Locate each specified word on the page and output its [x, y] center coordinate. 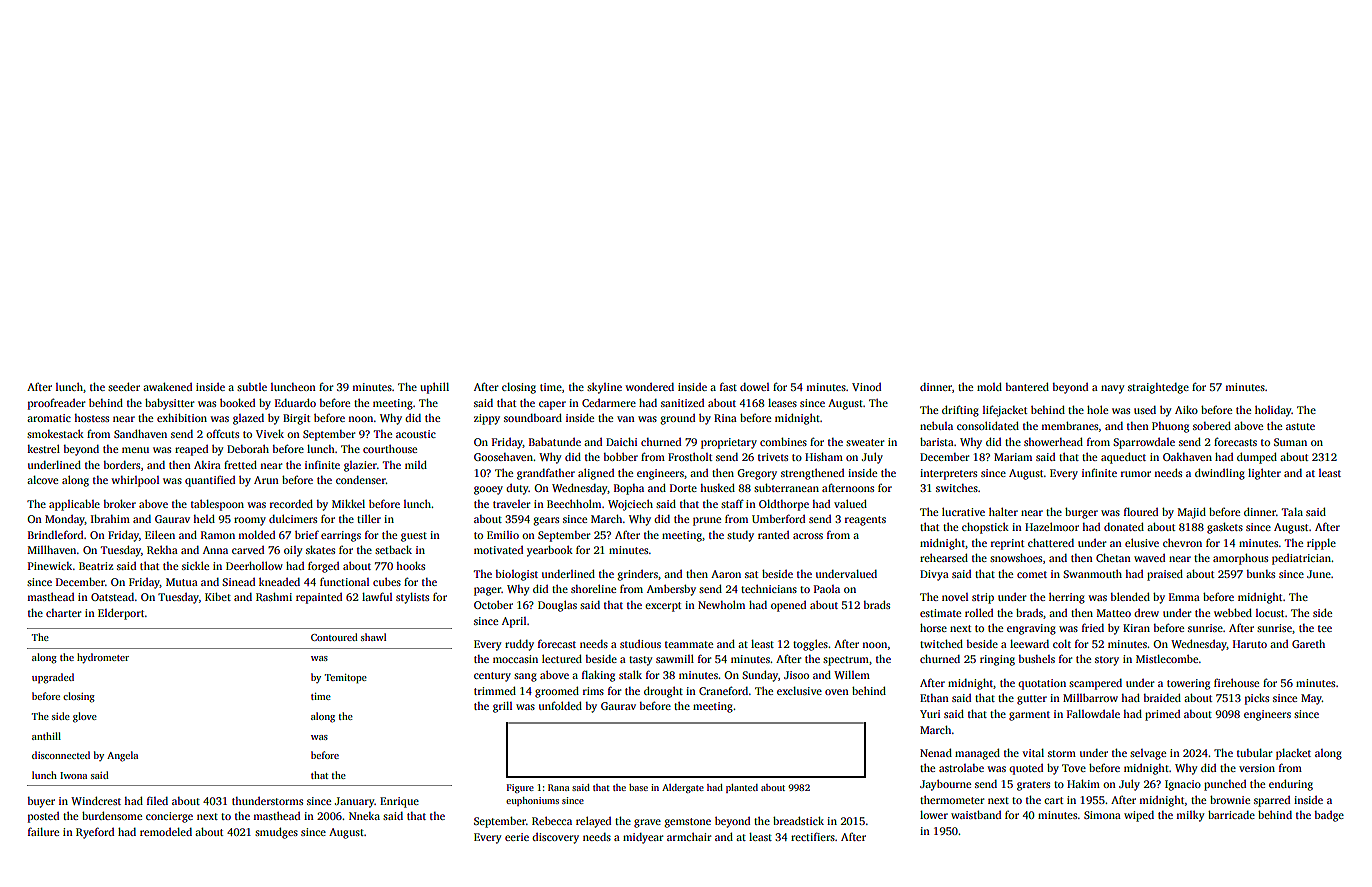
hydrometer [103, 658]
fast [728, 386]
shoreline [593, 589]
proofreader [56, 404]
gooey [488, 490]
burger [1081, 513]
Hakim [1083, 784]
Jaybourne [945, 785]
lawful [377, 596]
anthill [46, 736]
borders [121, 465]
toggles [810, 645]
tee [1325, 628]
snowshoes [1016, 558]
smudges [276, 833]
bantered [1027, 387]
